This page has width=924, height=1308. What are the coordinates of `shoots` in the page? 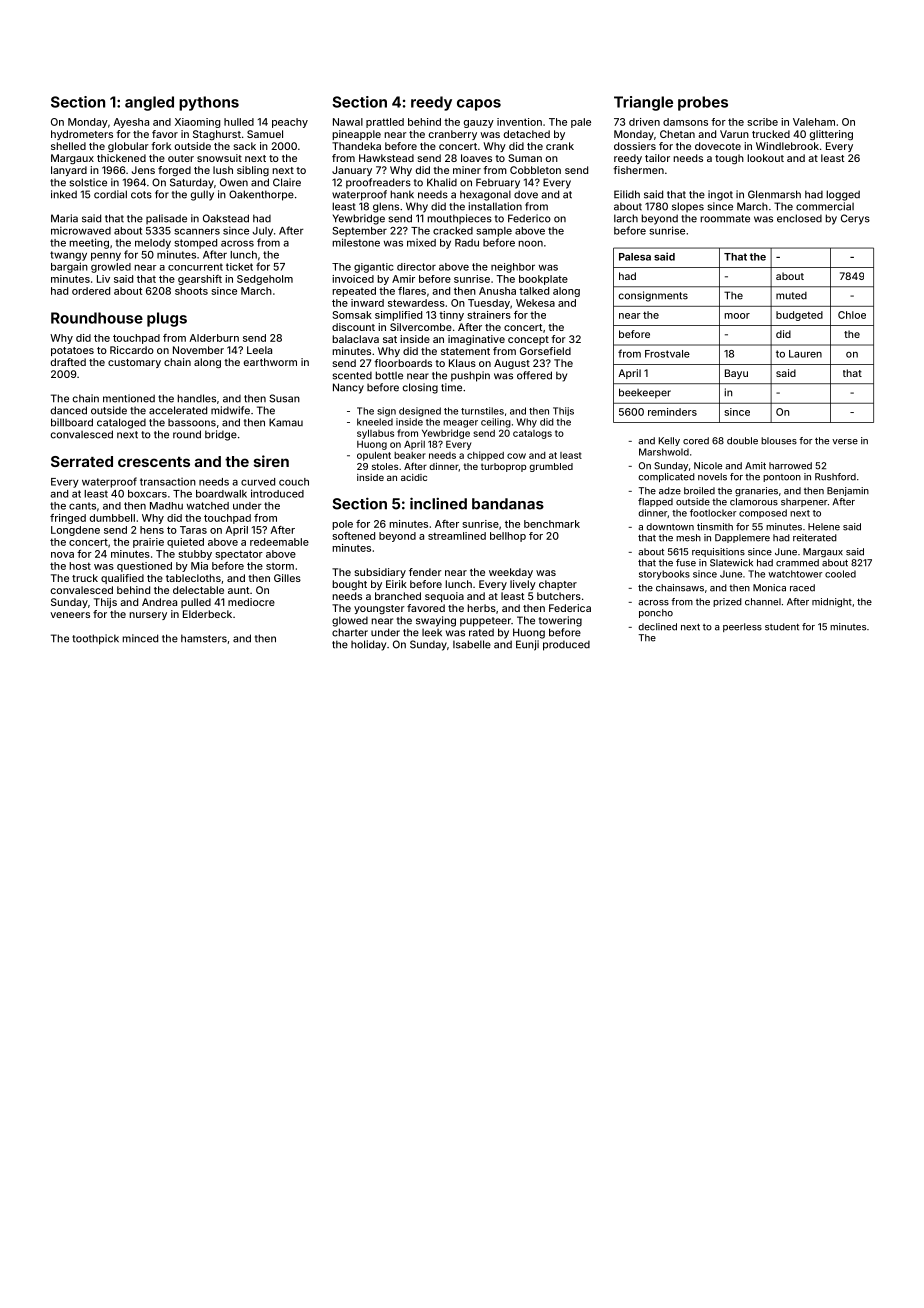 It's located at (191, 291).
